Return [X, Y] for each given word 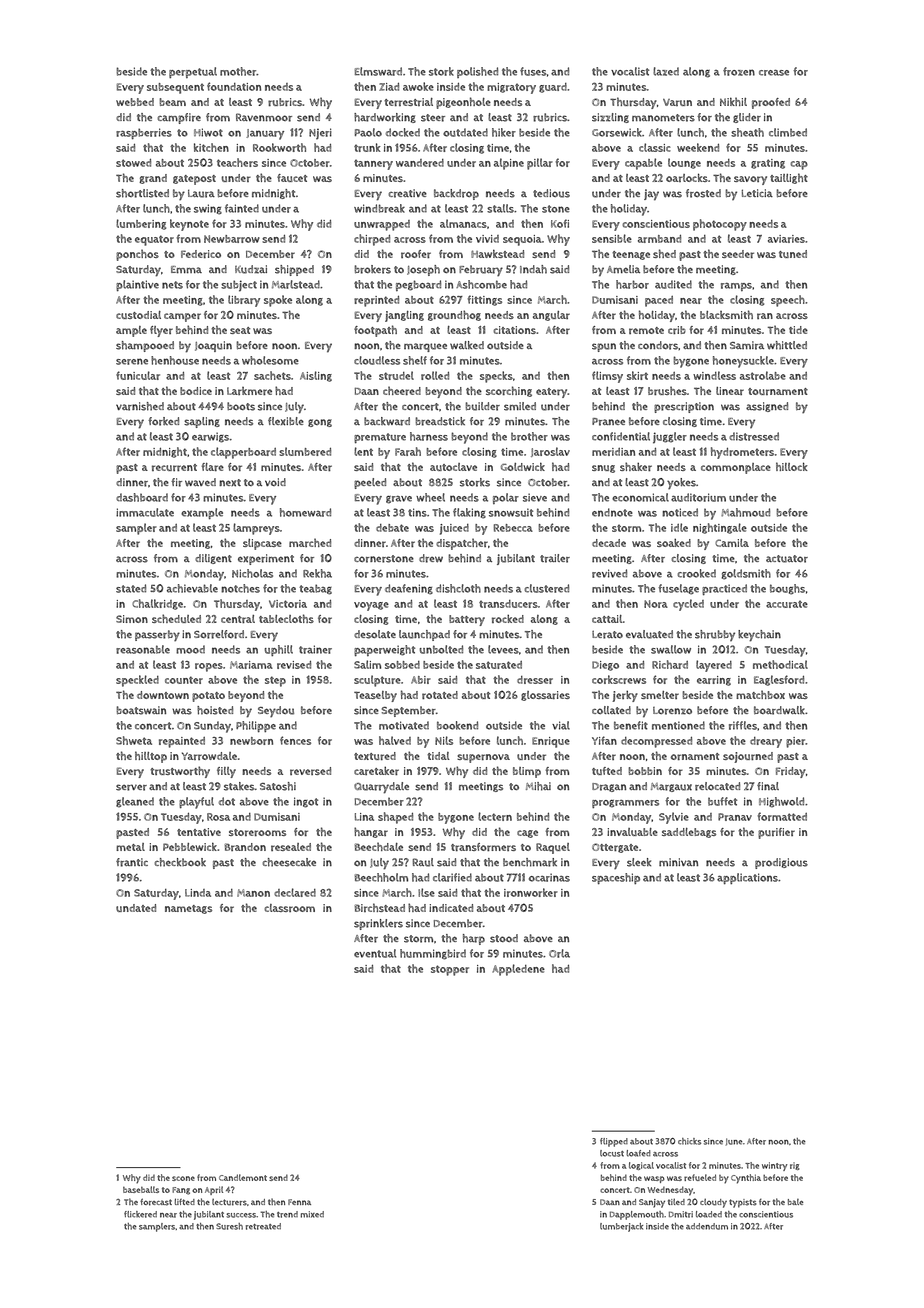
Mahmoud [745, 512]
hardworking [385, 118]
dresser [535, 680]
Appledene [518, 970]
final [768, 786]
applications [747, 878]
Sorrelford [219, 634]
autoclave [453, 467]
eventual [375, 953]
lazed [666, 71]
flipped [614, 1142]
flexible [286, 421]
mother [238, 71]
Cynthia [746, 1179]
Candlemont [243, 1177]
